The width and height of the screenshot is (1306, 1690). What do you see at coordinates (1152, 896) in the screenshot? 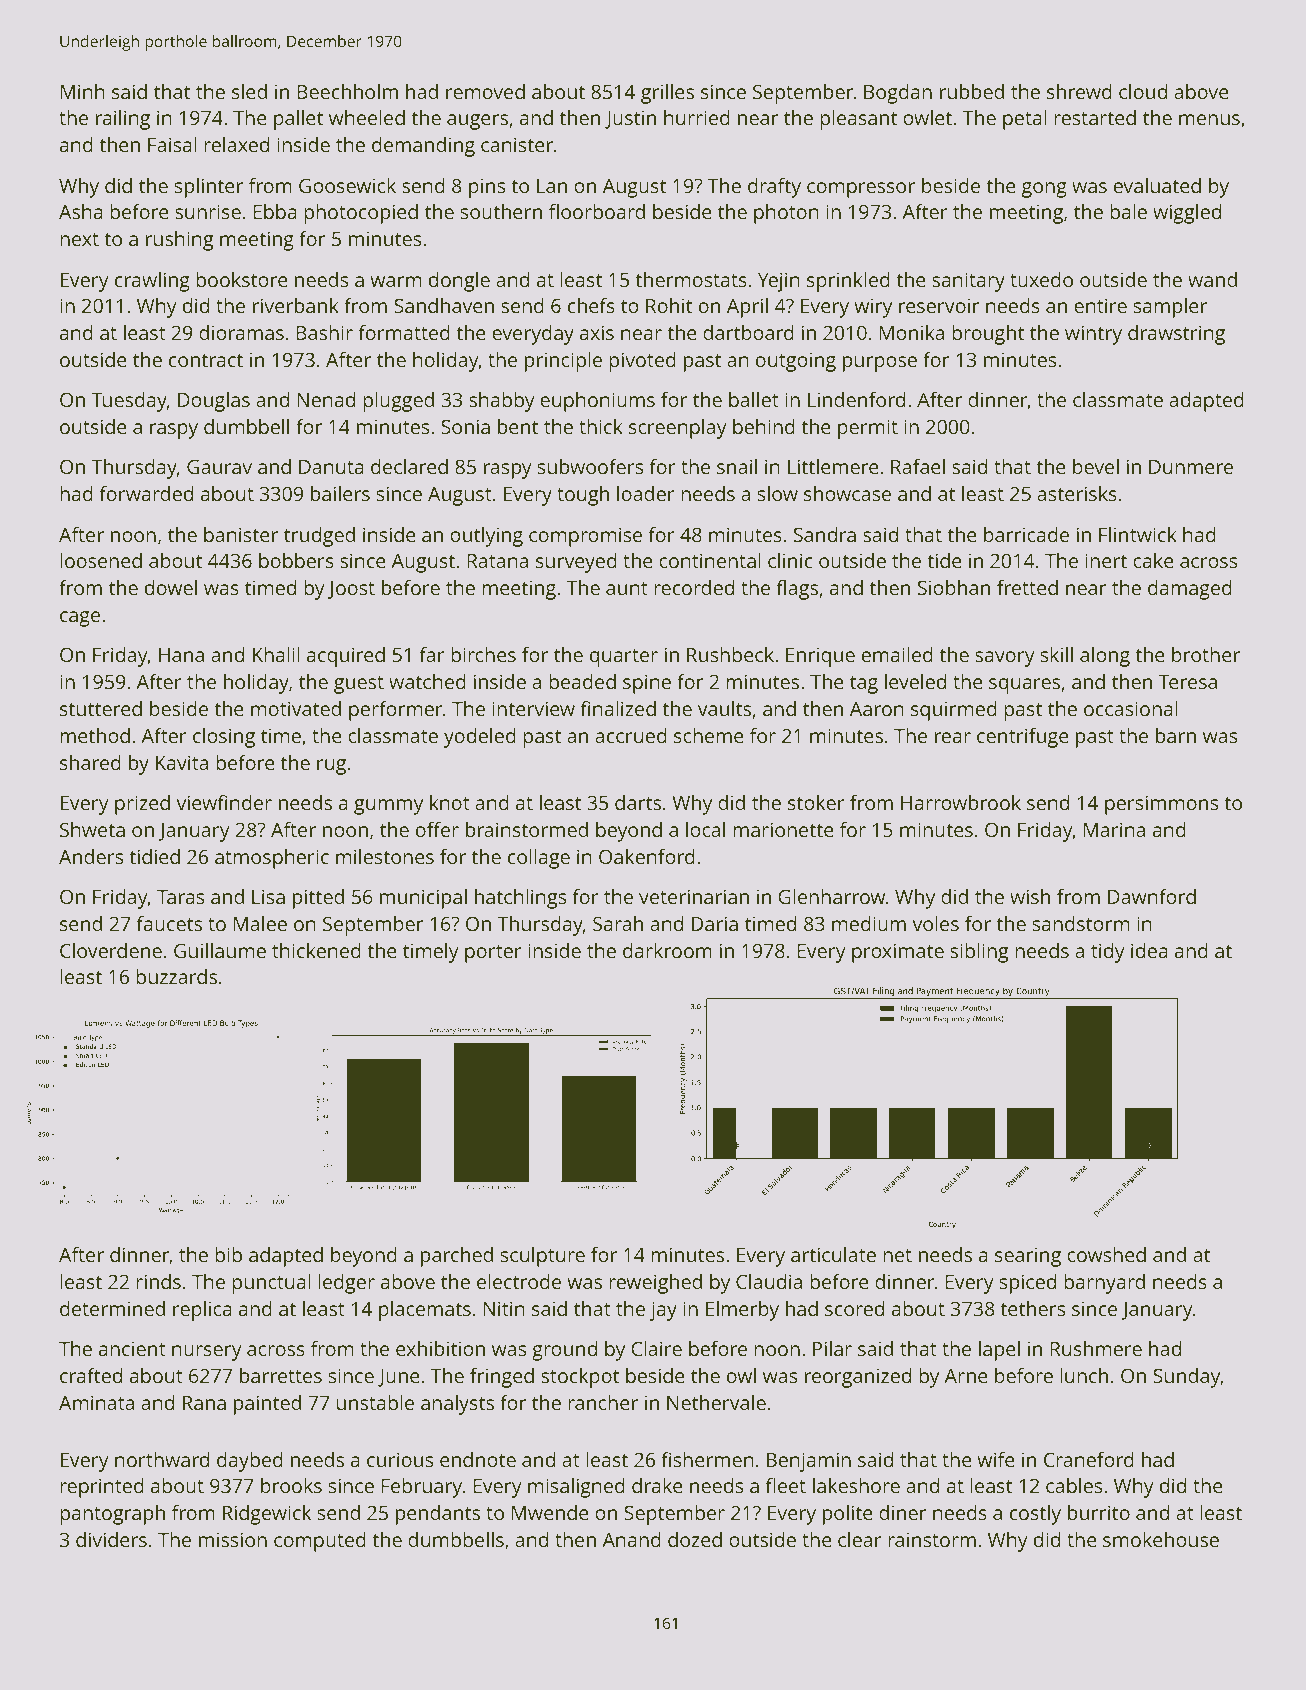
I see `Dawnford` at bounding box center [1152, 896].
